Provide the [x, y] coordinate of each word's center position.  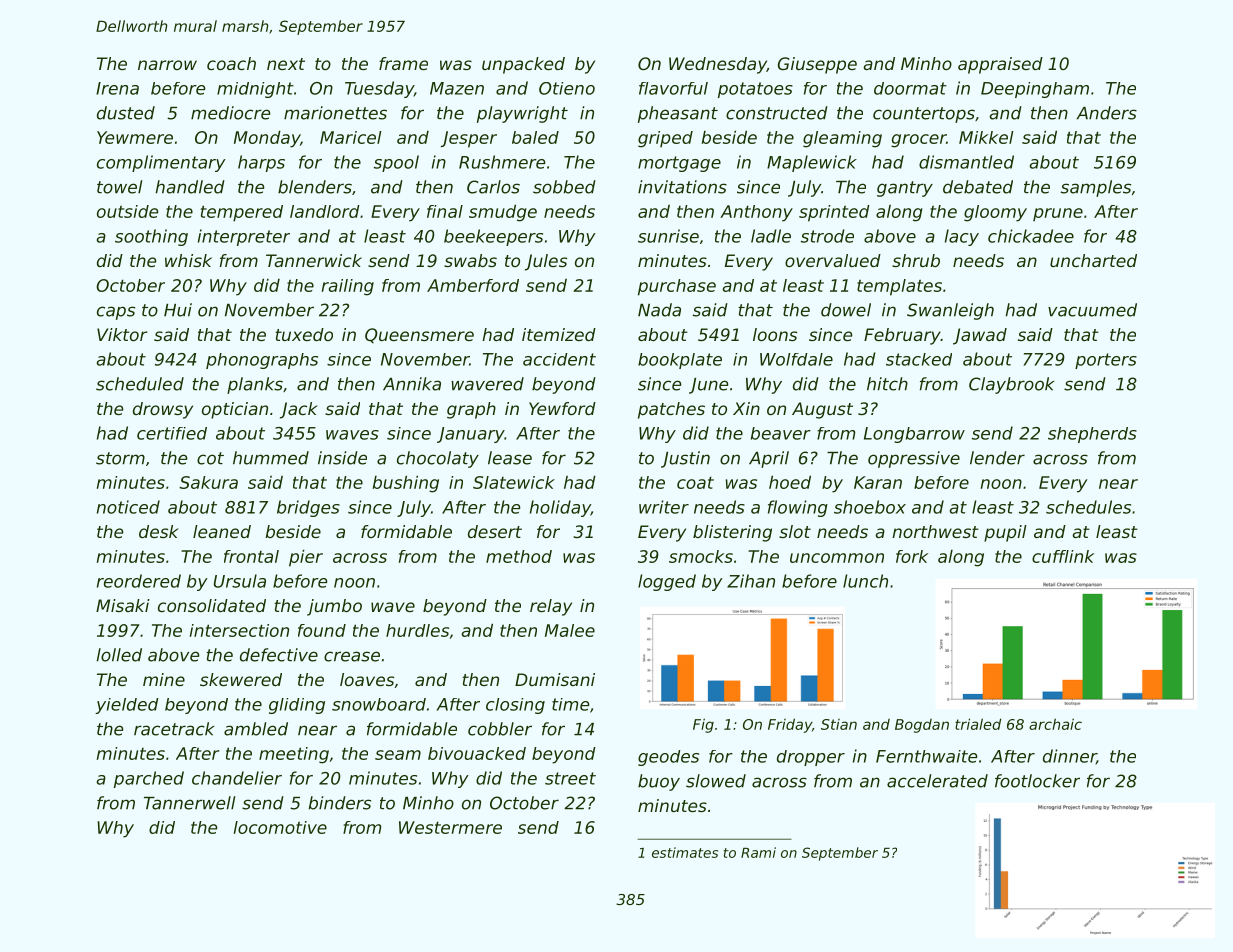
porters [1106, 361]
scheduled [140, 384]
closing [515, 706]
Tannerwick [314, 260]
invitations [682, 187]
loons [775, 334]
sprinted [834, 213]
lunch [865, 581]
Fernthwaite [927, 756]
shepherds [1092, 435]
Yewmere [135, 137]
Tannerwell [190, 803]
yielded [127, 706]
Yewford [562, 408]
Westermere [450, 827]
